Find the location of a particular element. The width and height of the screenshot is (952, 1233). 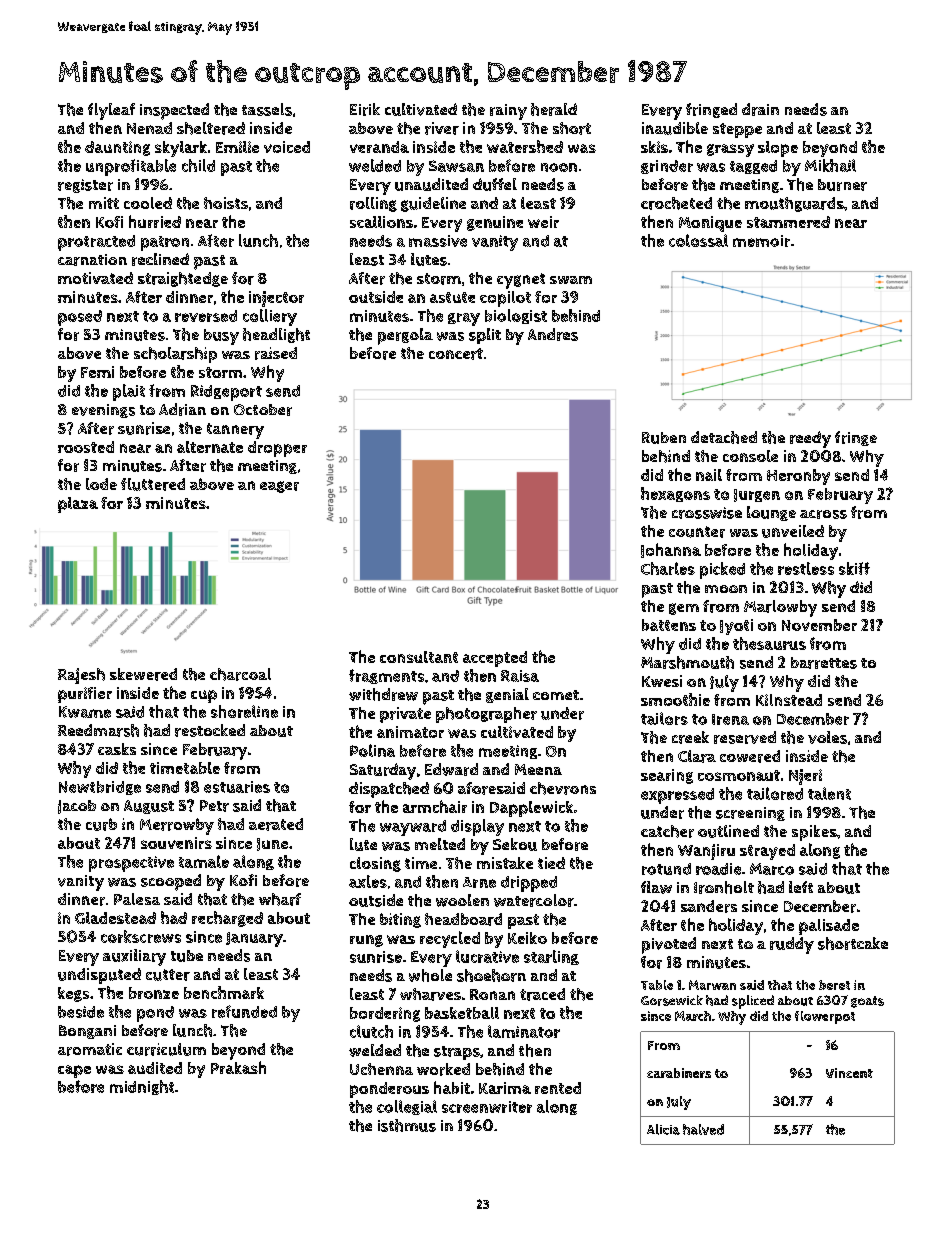

Alicia is located at coordinates (663, 1129).
